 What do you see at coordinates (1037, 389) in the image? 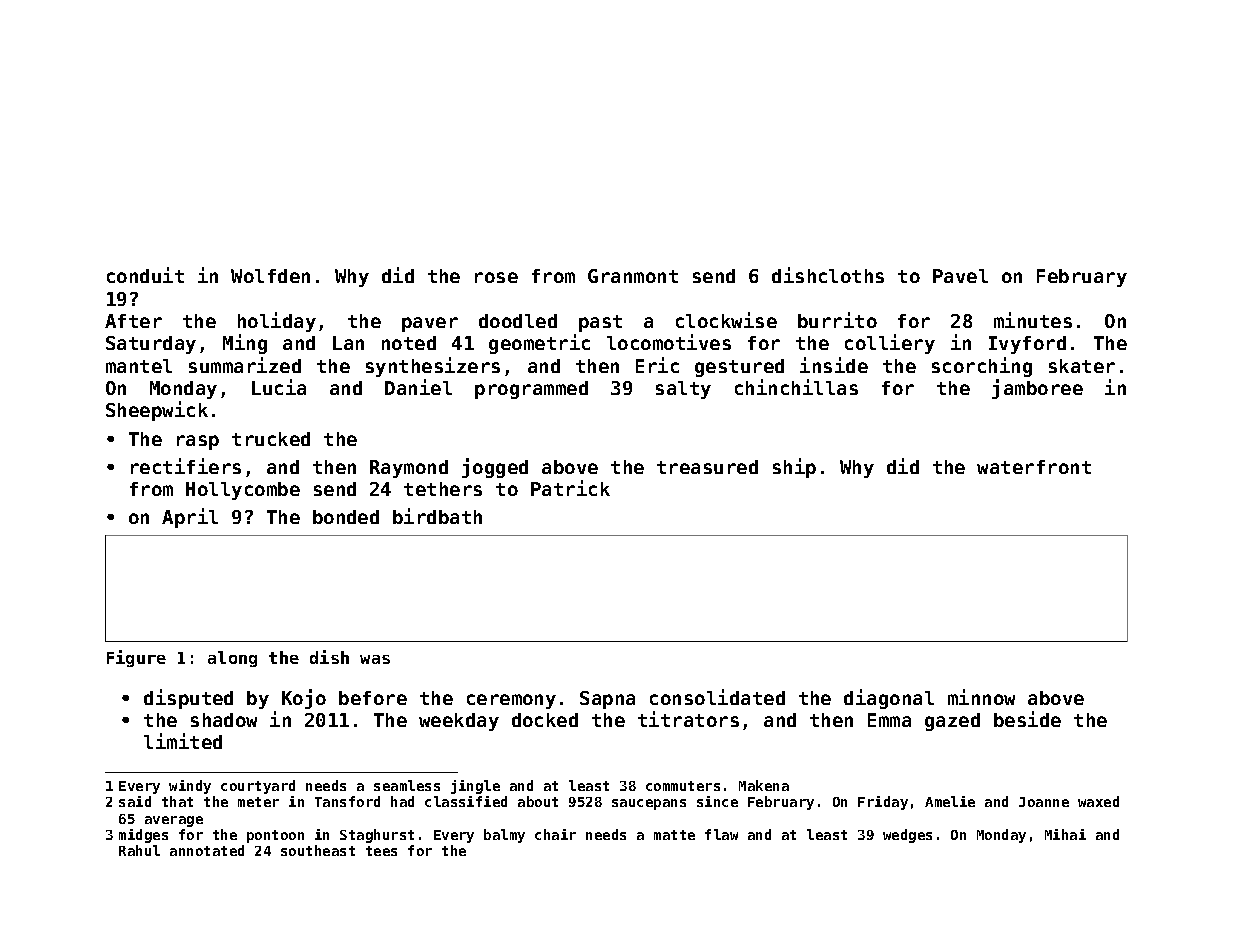
I see `jamboree` at bounding box center [1037, 389].
